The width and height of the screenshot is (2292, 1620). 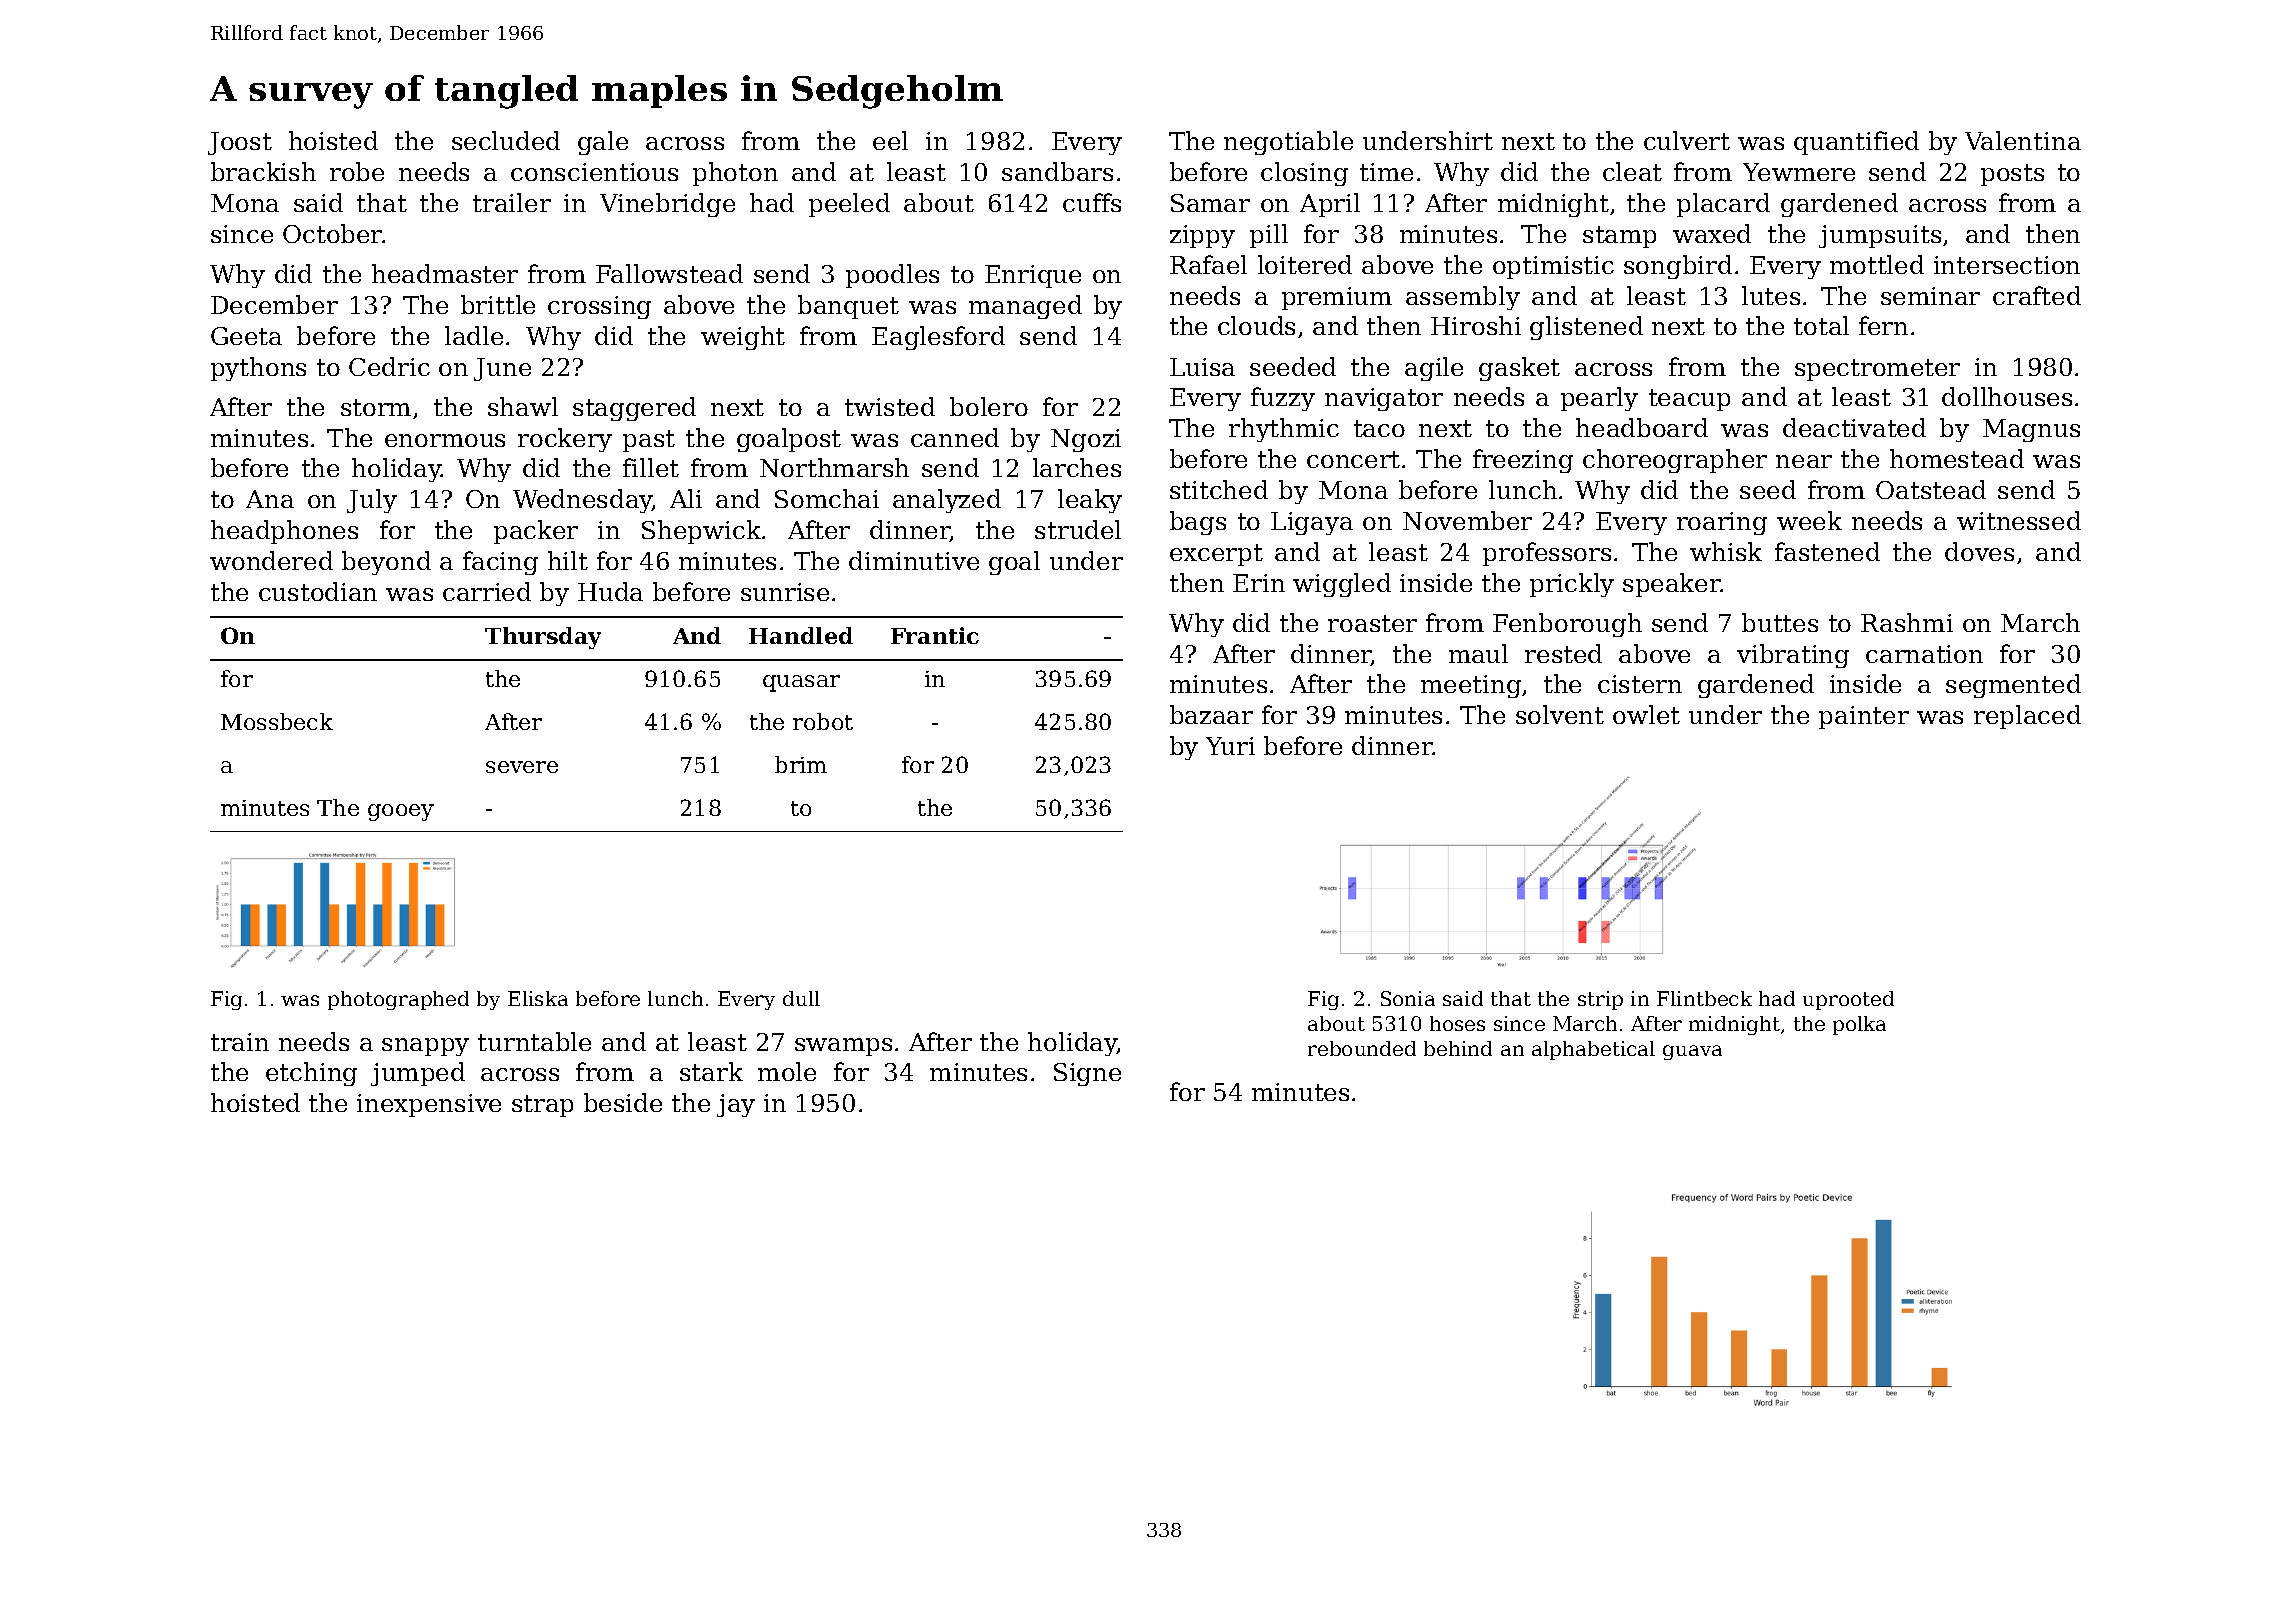 I want to click on owlet, so click(x=1646, y=714).
